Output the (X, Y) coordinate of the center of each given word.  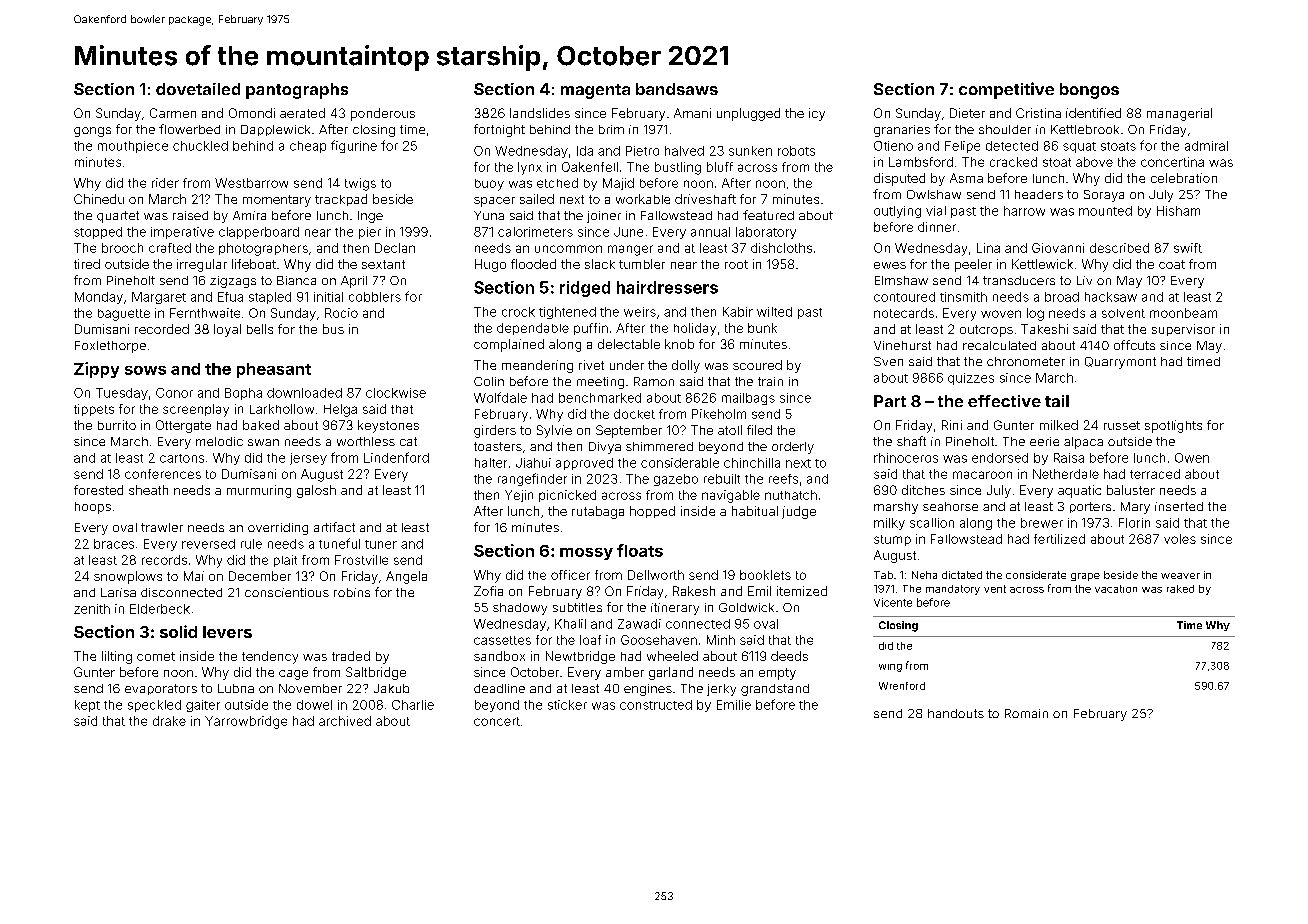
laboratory (766, 233)
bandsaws (677, 89)
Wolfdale (500, 397)
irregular (202, 265)
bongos (1089, 91)
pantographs (297, 91)
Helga (340, 410)
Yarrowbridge (246, 722)
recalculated (999, 345)
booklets (765, 575)
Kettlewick (1042, 264)
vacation (1116, 589)
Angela (406, 577)
